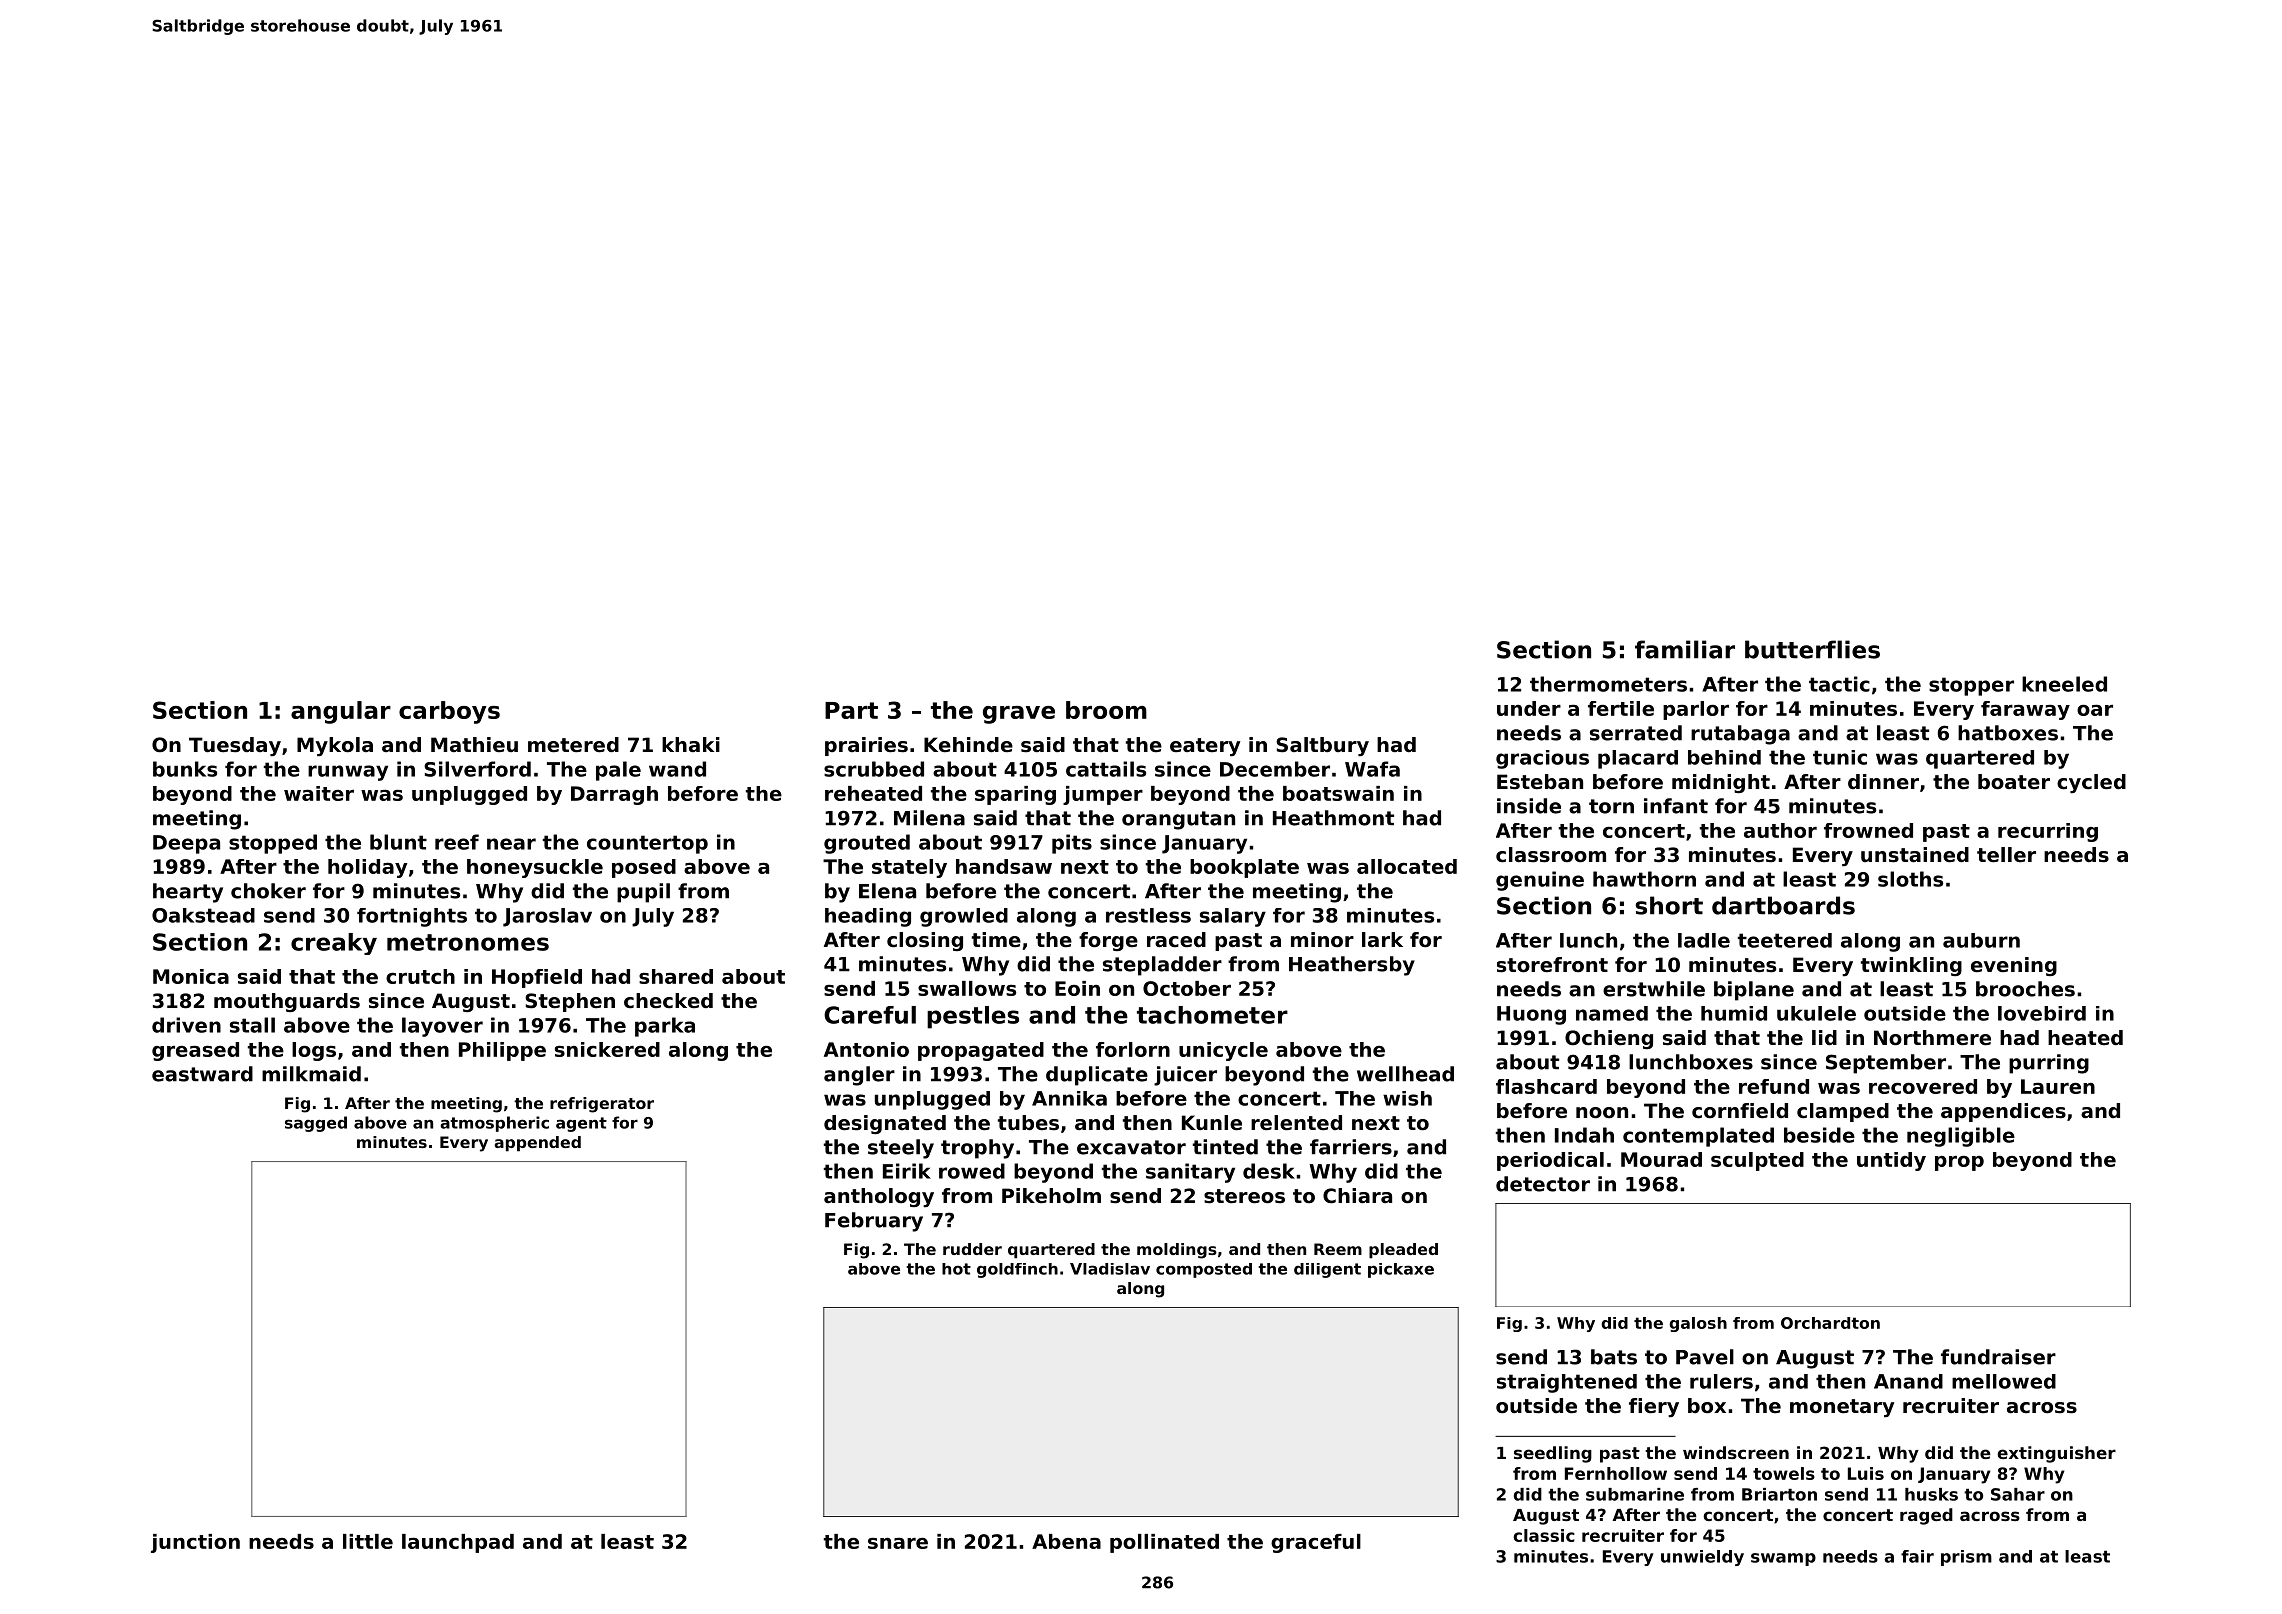 The height and width of the page is (1614, 2282). What do you see at coordinates (458, 1543) in the page?
I see `launchpad` at bounding box center [458, 1543].
